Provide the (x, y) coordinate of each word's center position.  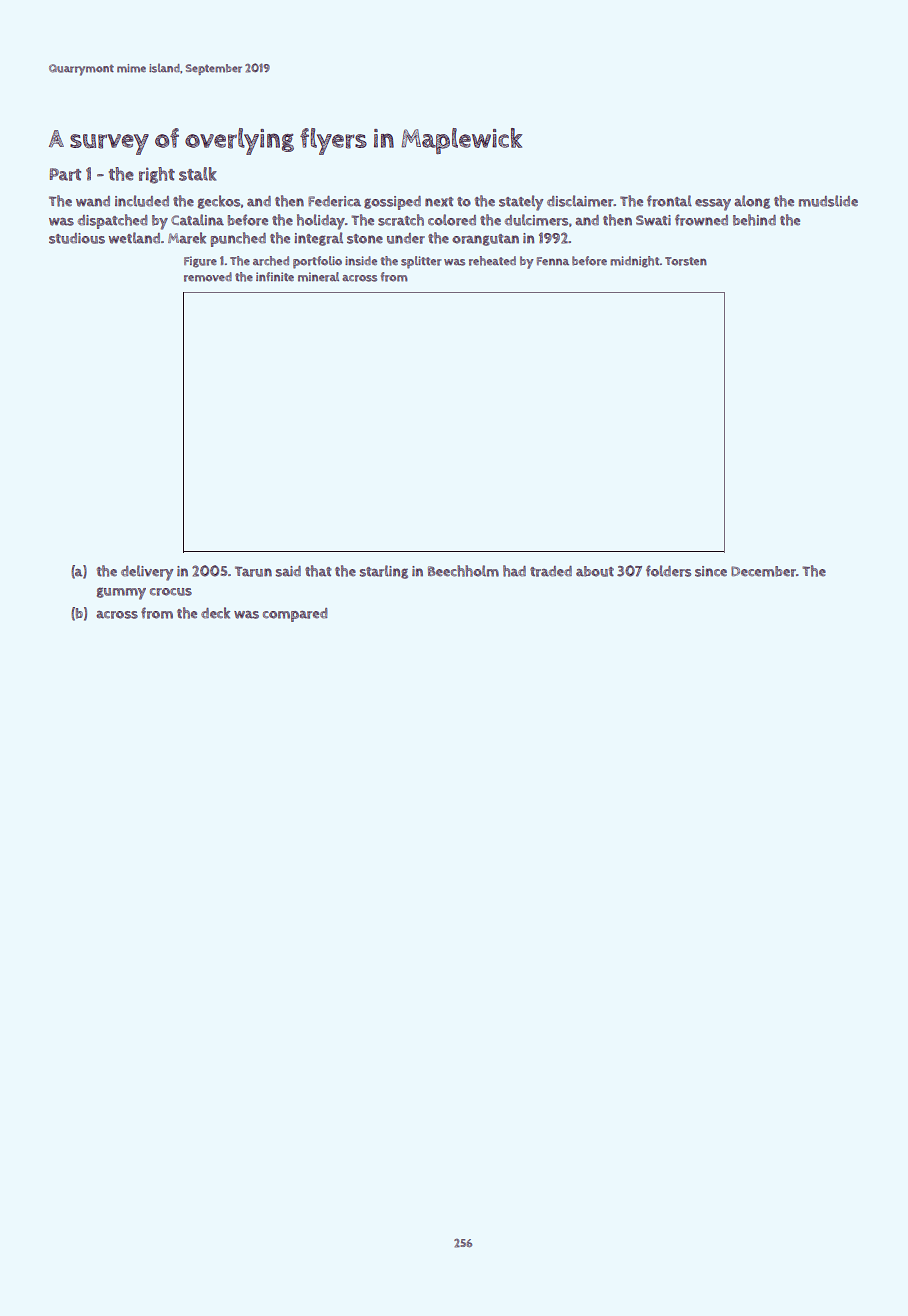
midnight (635, 262)
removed (208, 277)
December (763, 571)
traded (551, 571)
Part (65, 174)
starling (384, 572)
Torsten (686, 261)
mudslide (828, 201)
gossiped (392, 203)
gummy (121, 593)
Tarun (253, 571)
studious (77, 238)
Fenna (553, 261)
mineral (318, 277)
